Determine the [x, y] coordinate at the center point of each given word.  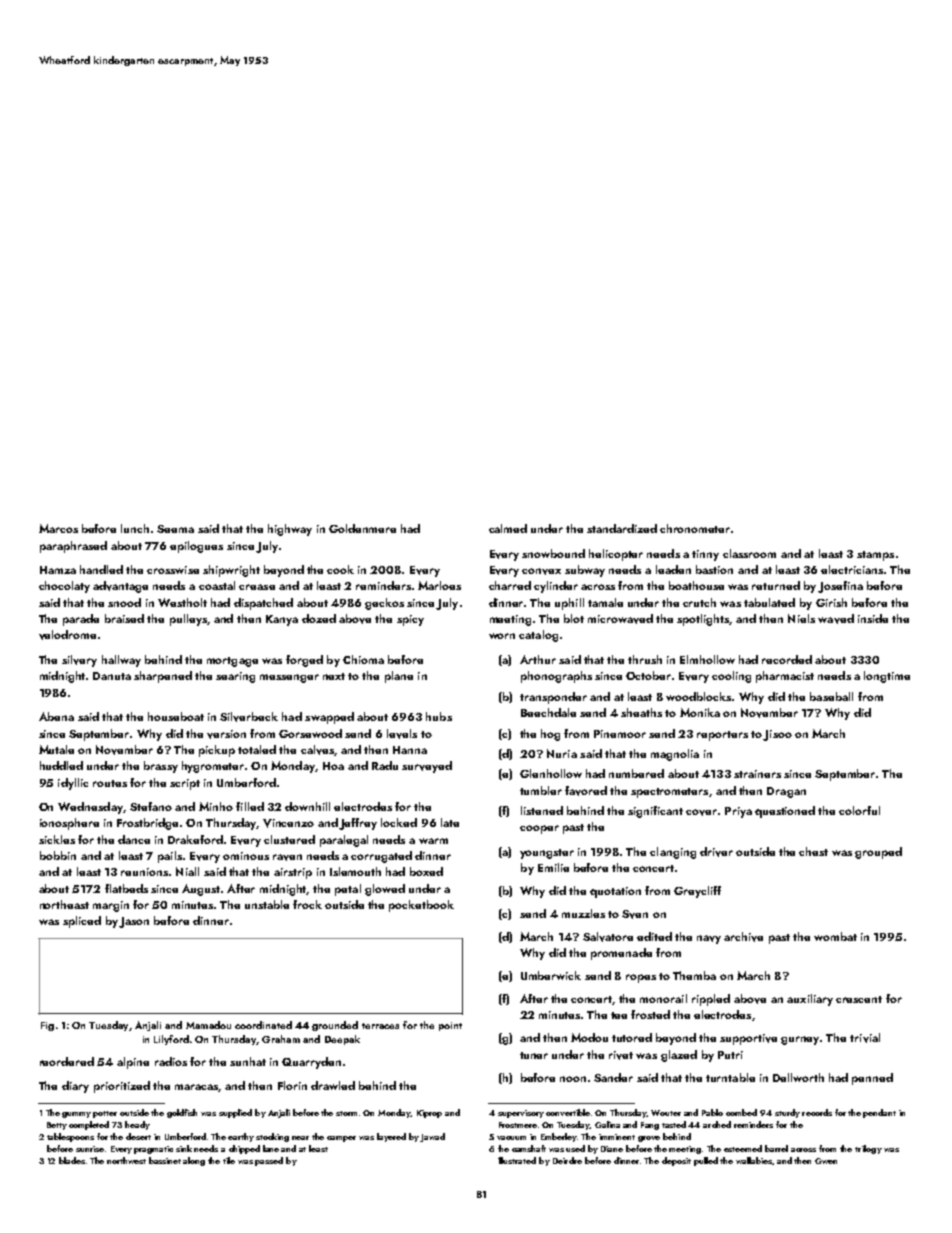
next [334, 676]
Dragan [786, 792]
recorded [787, 659]
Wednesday [90, 808]
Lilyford [171, 1040]
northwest [126, 1160]
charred [510, 585]
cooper [539, 829]
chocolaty [64, 587]
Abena [56, 716]
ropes [641, 978]
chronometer [695, 528]
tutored [632, 1037]
